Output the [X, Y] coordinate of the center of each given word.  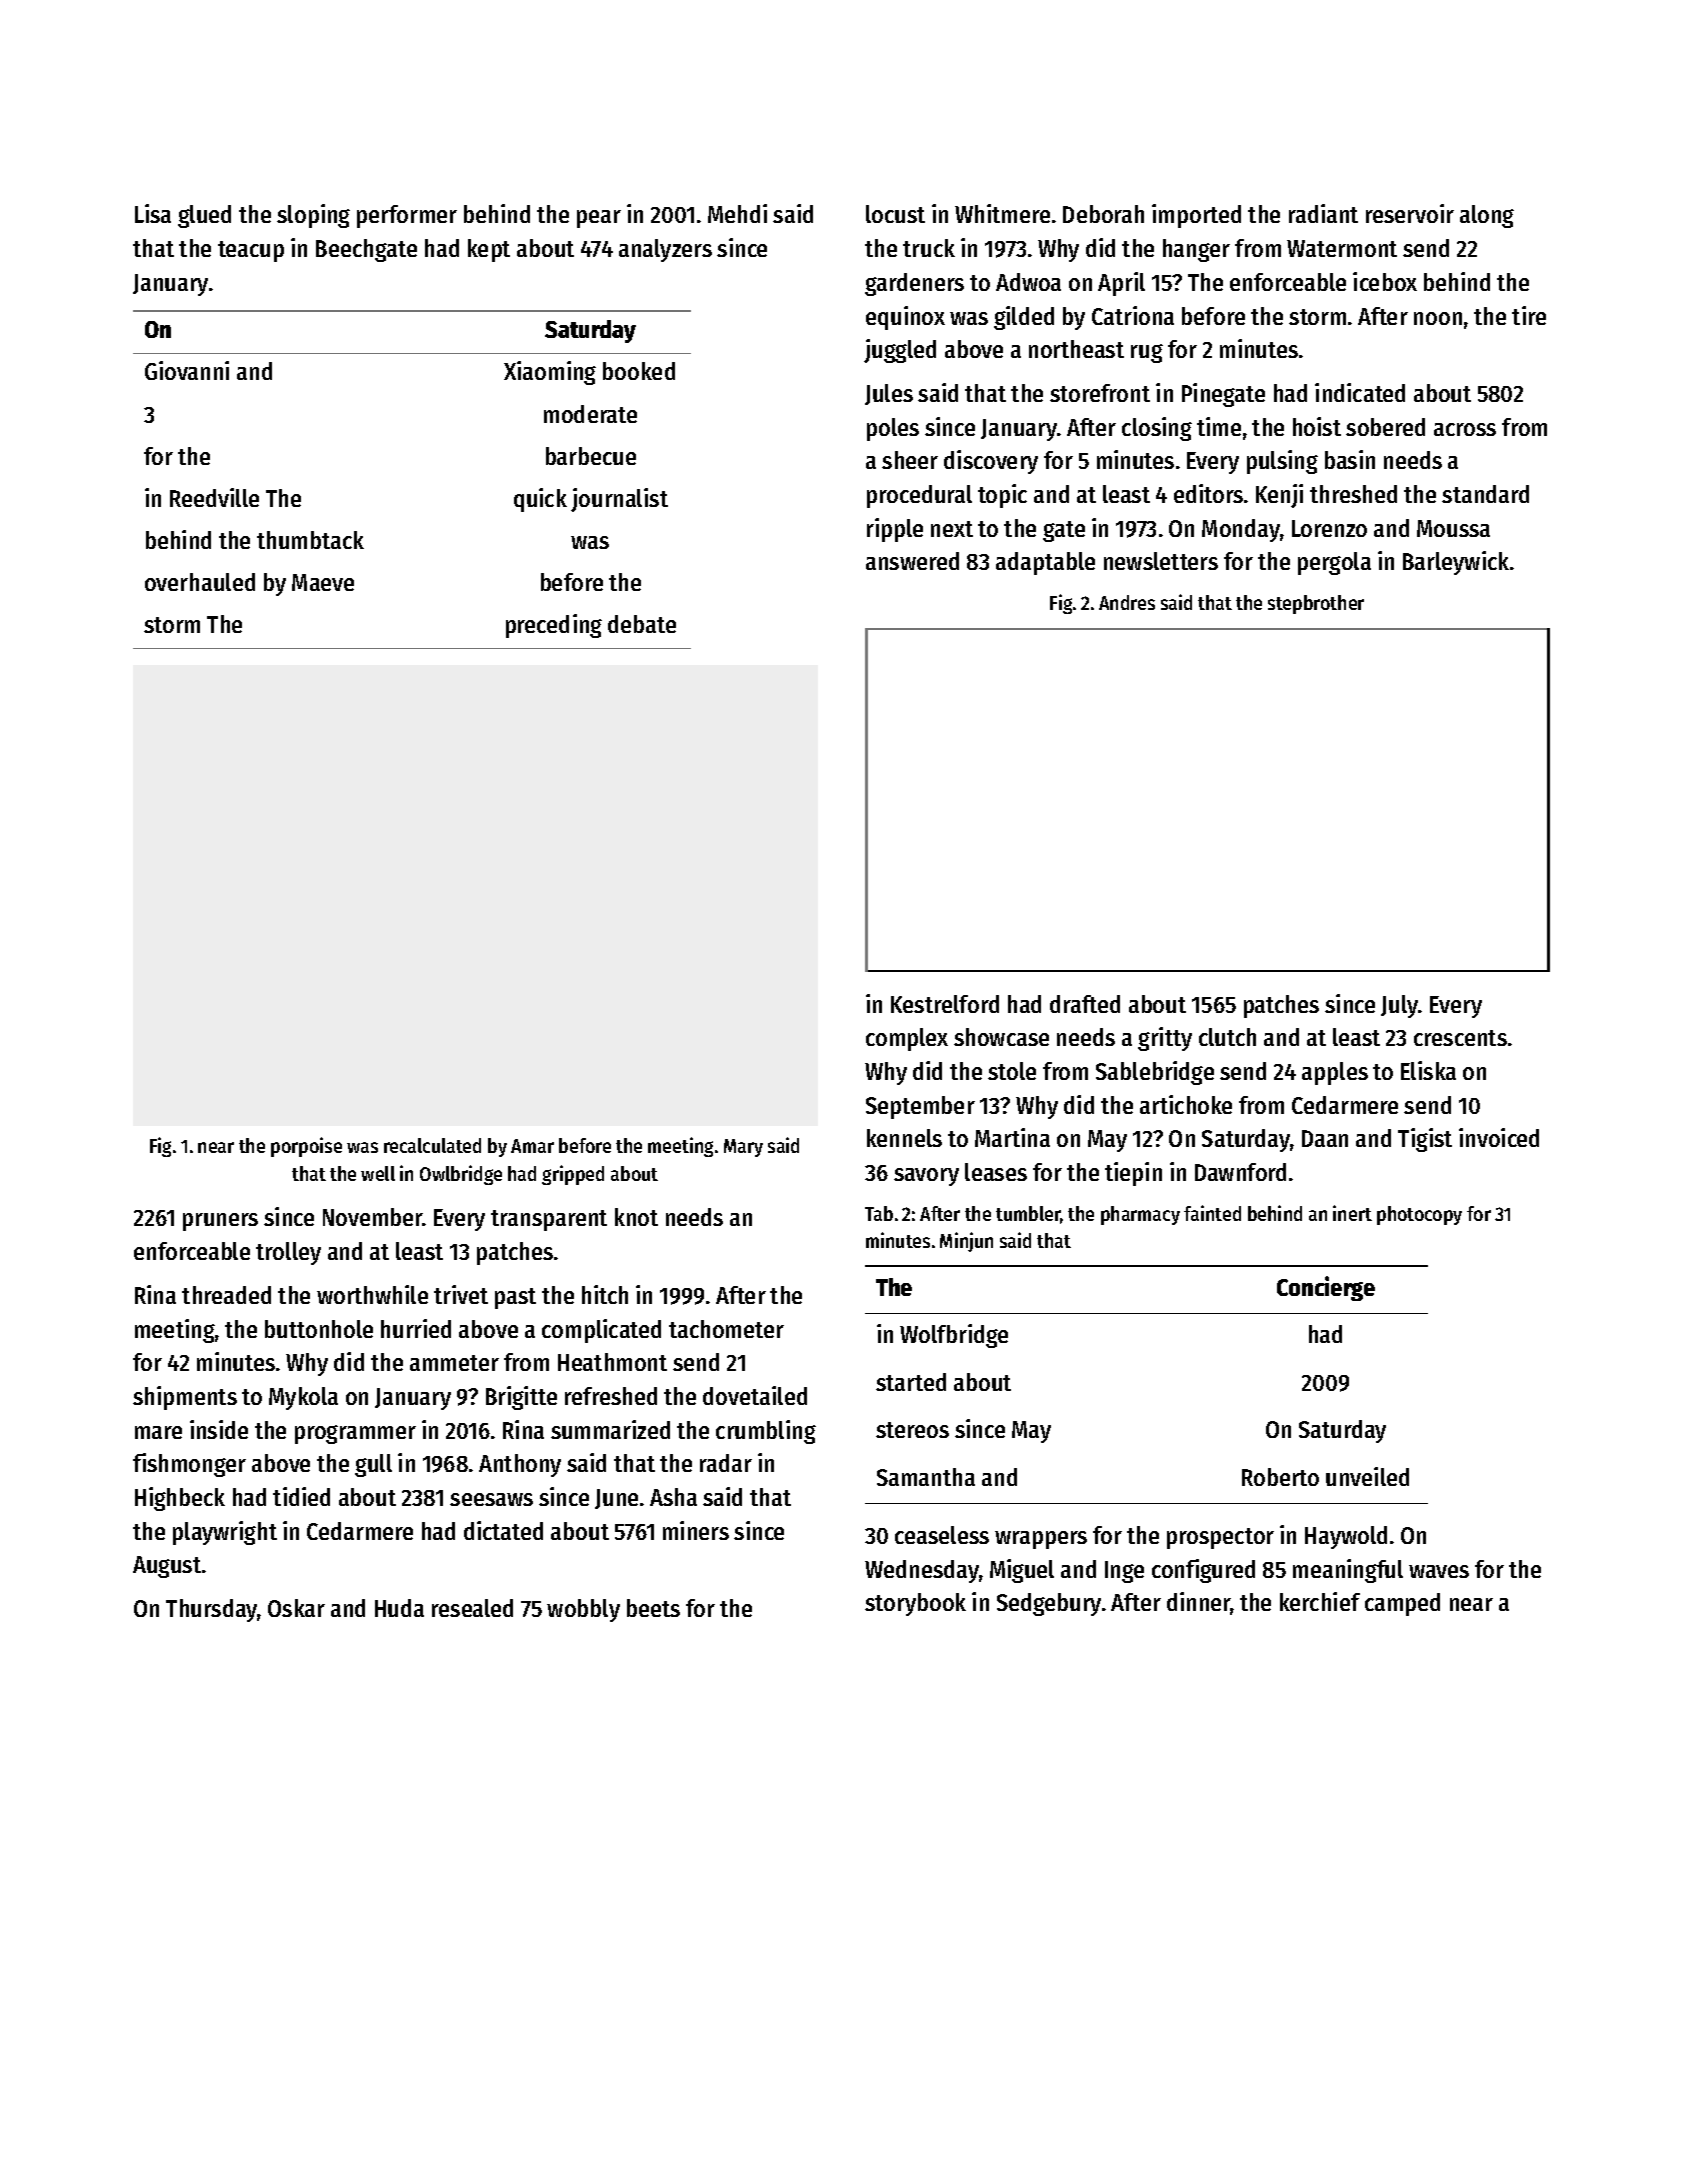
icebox [1385, 281]
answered [912, 561]
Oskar [296, 1608]
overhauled [200, 582]
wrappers [1041, 1540]
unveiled [1367, 1476]
